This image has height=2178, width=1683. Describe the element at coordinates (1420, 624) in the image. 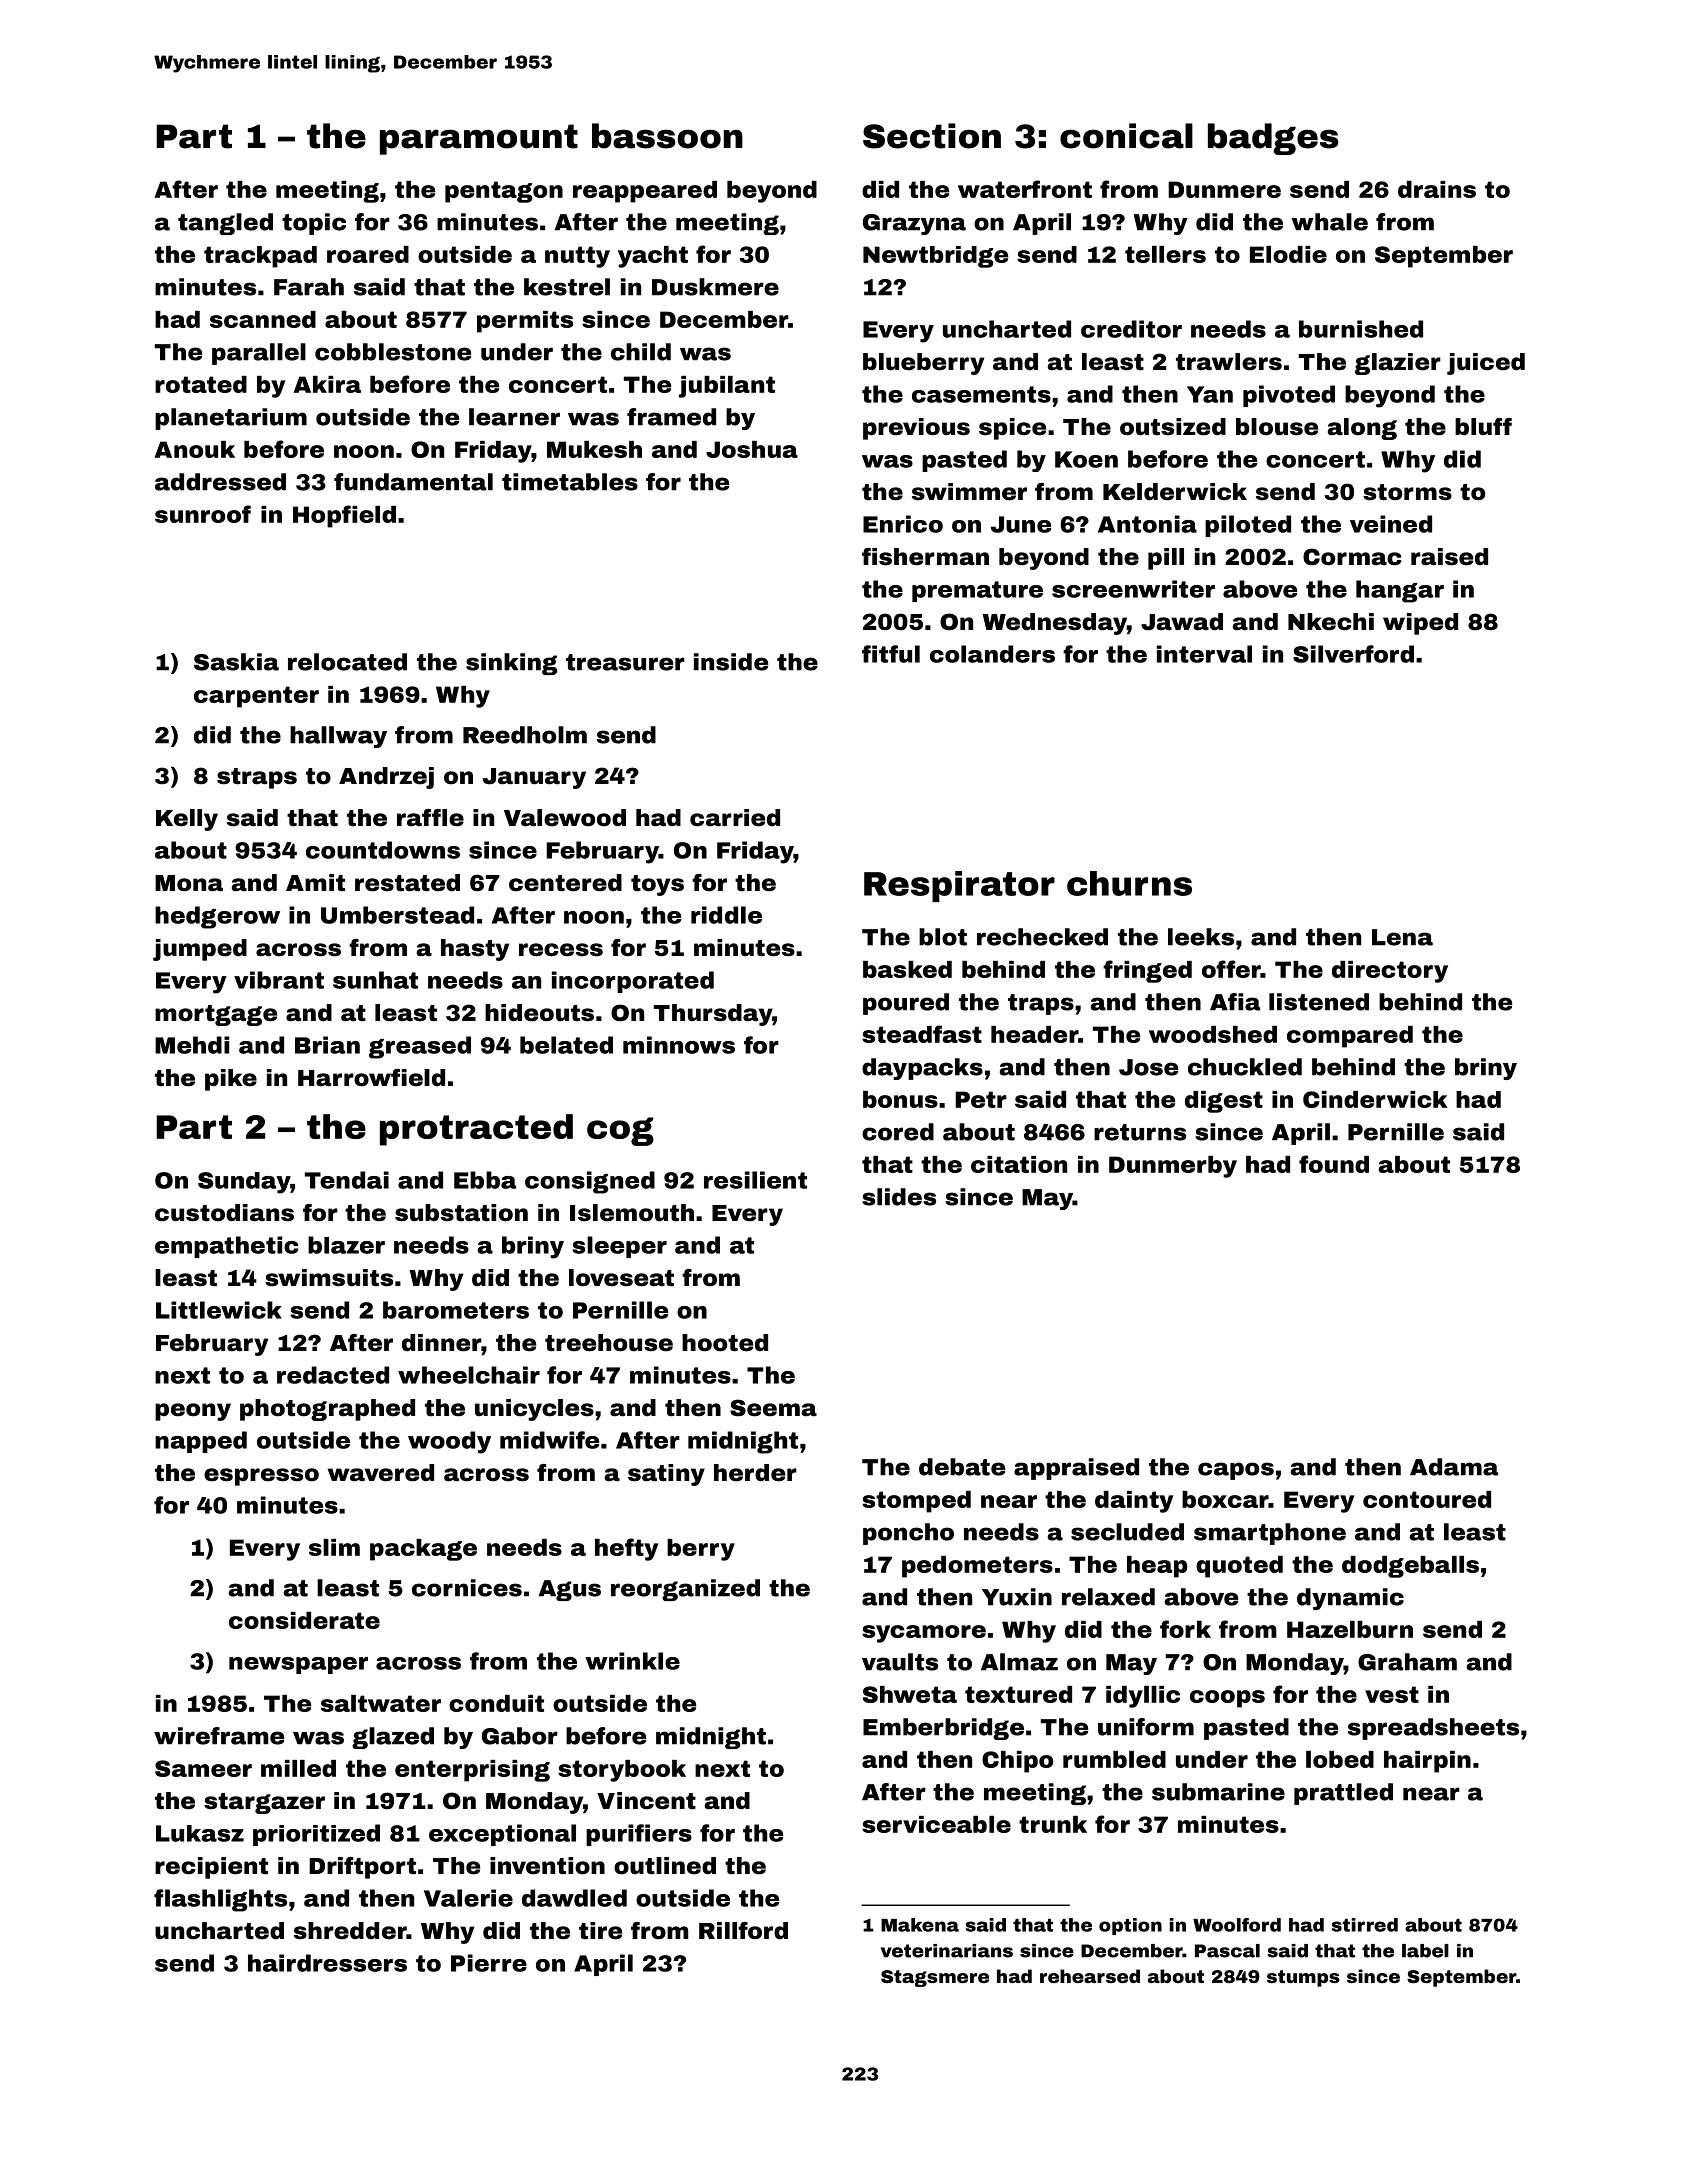

I see `wiped` at that location.
